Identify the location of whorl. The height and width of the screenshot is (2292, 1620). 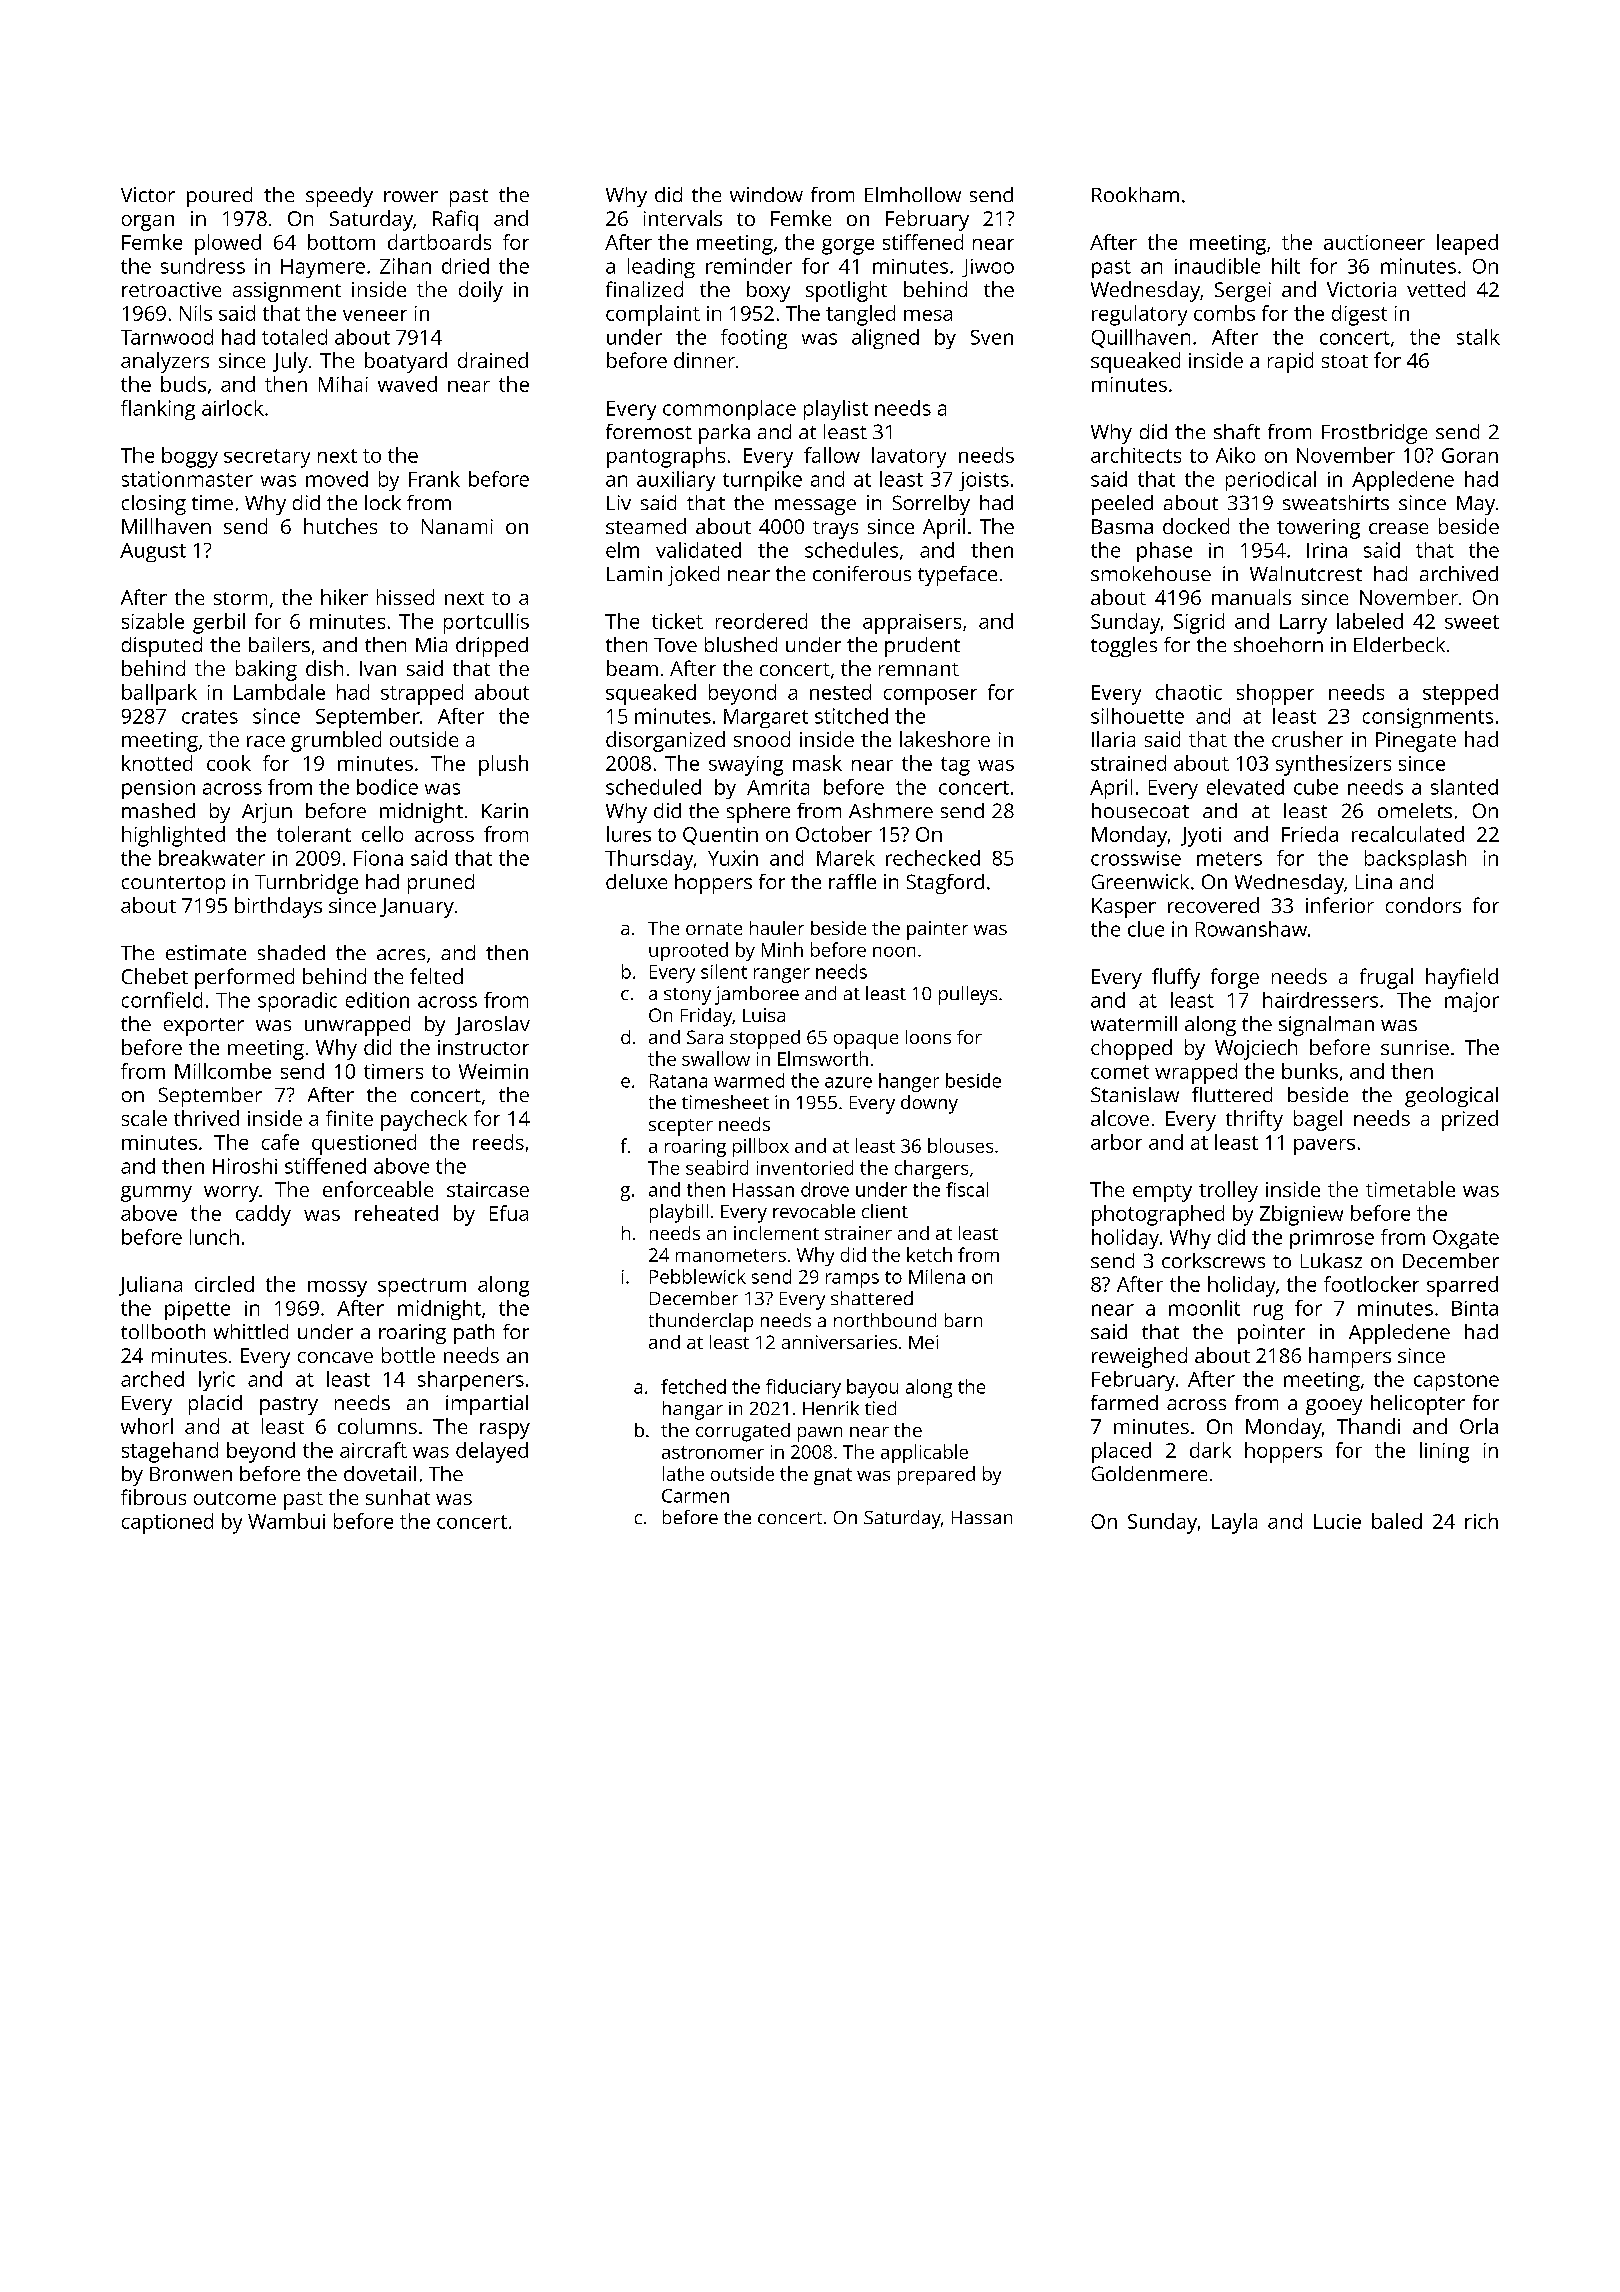
(147, 1426).
